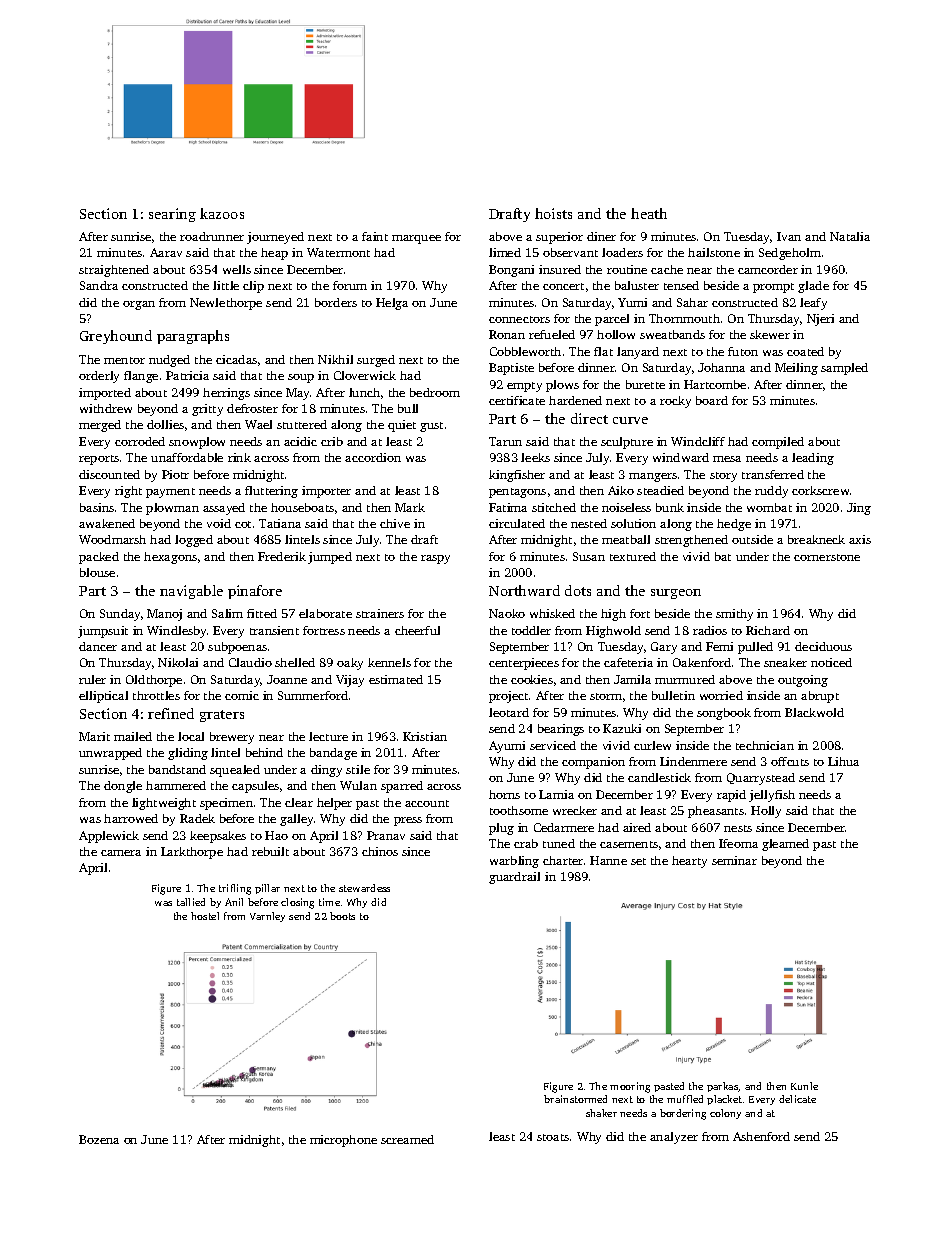 This screenshot has height=1233, width=952. I want to click on screamed, so click(407, 1139).
